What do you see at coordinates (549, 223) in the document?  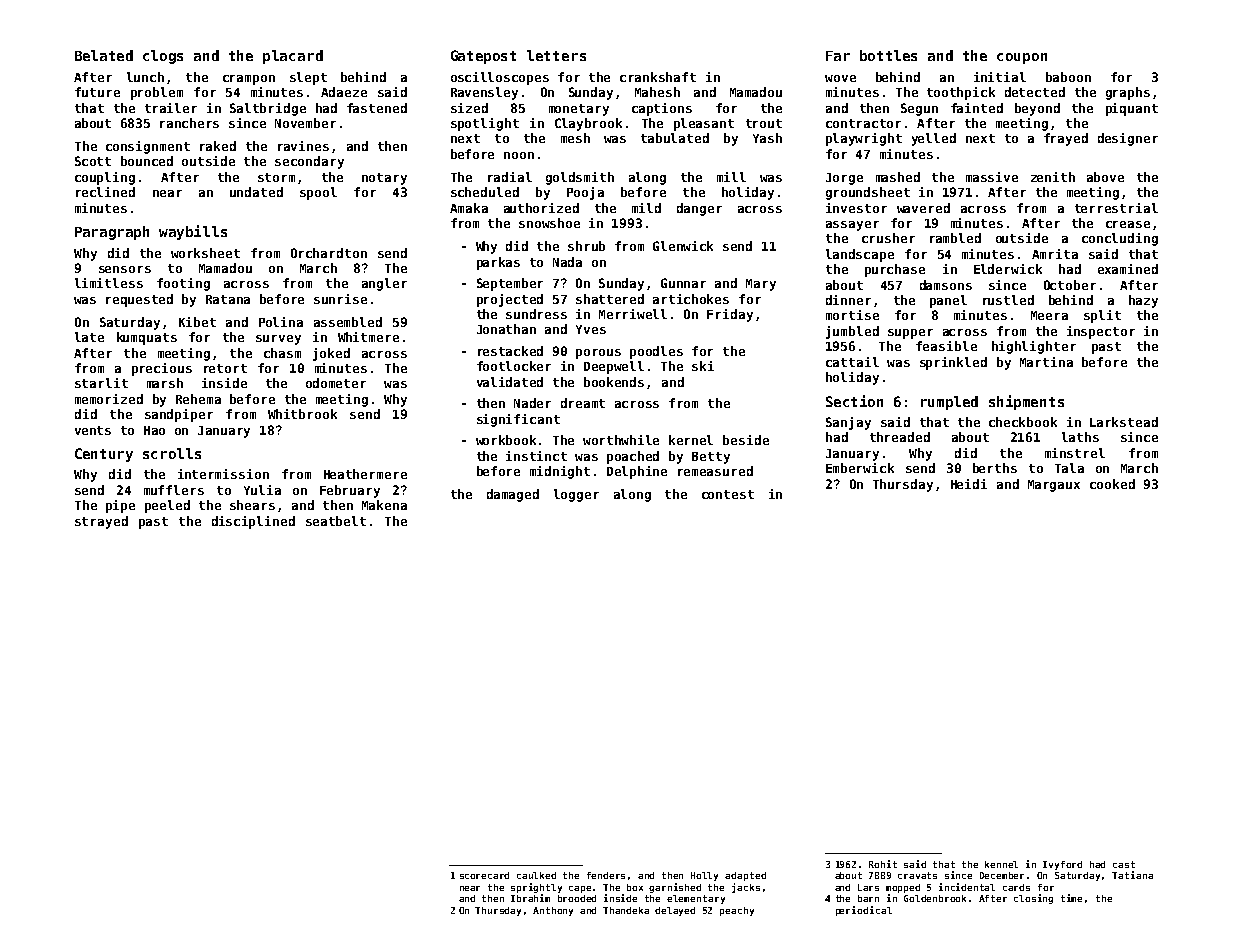 I see `snowshoe` at bounding box center [549, 223].
